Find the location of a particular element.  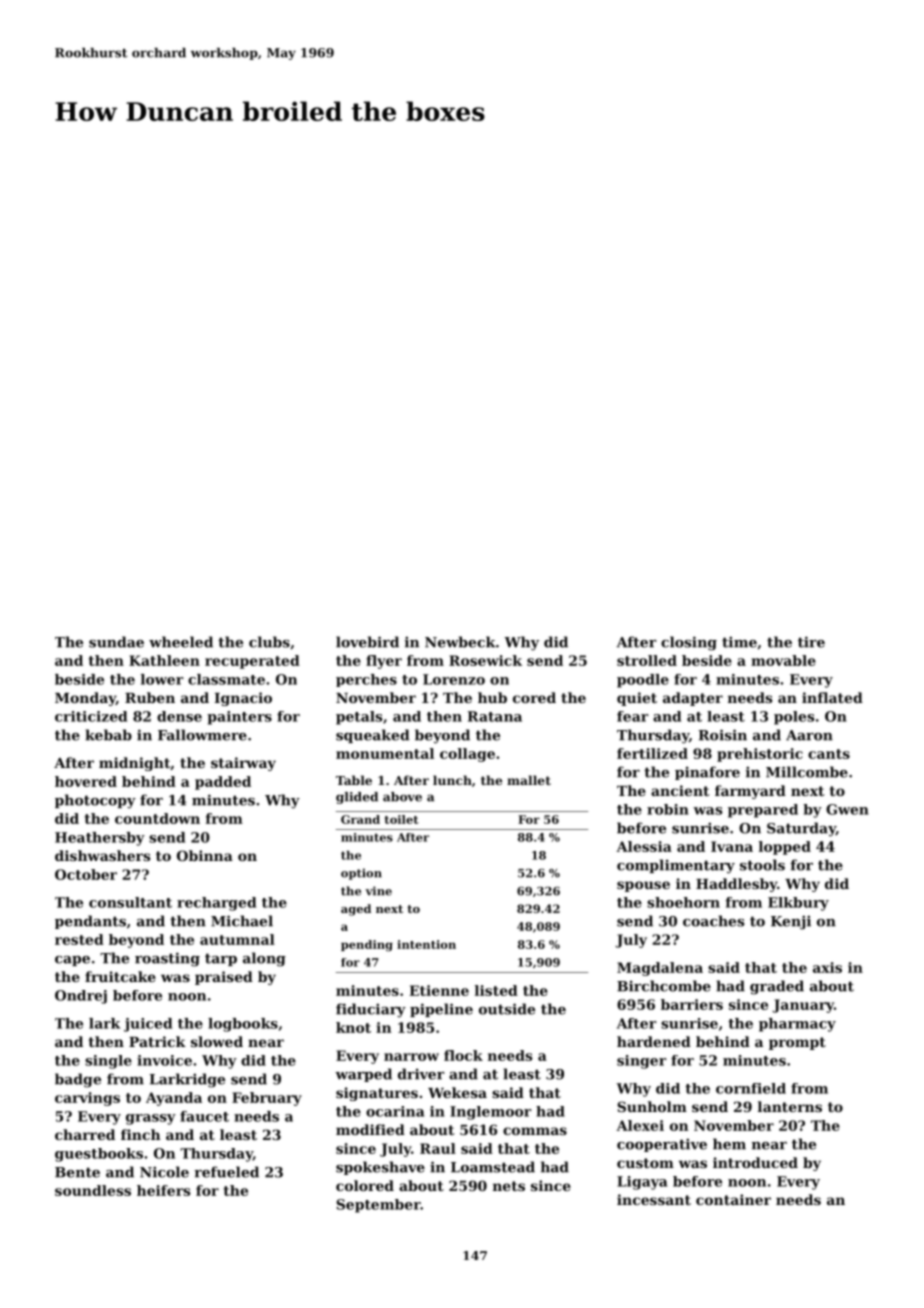

complimentary is located at coordinates (676, 866).
